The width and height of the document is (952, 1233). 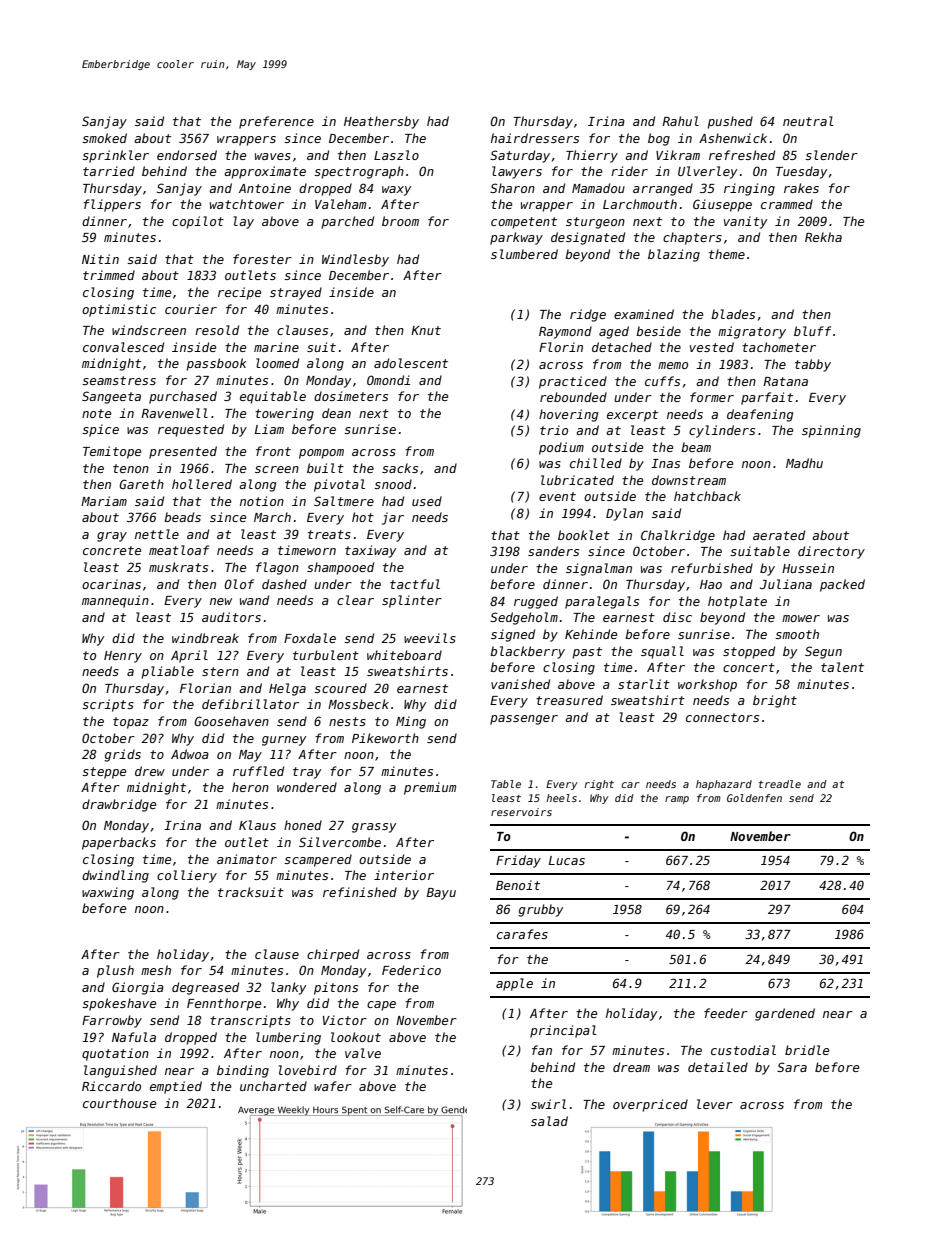 What do you see at coordinates (231, 617) in the document?
I see `auditors` at bounding box center [231, 617].
